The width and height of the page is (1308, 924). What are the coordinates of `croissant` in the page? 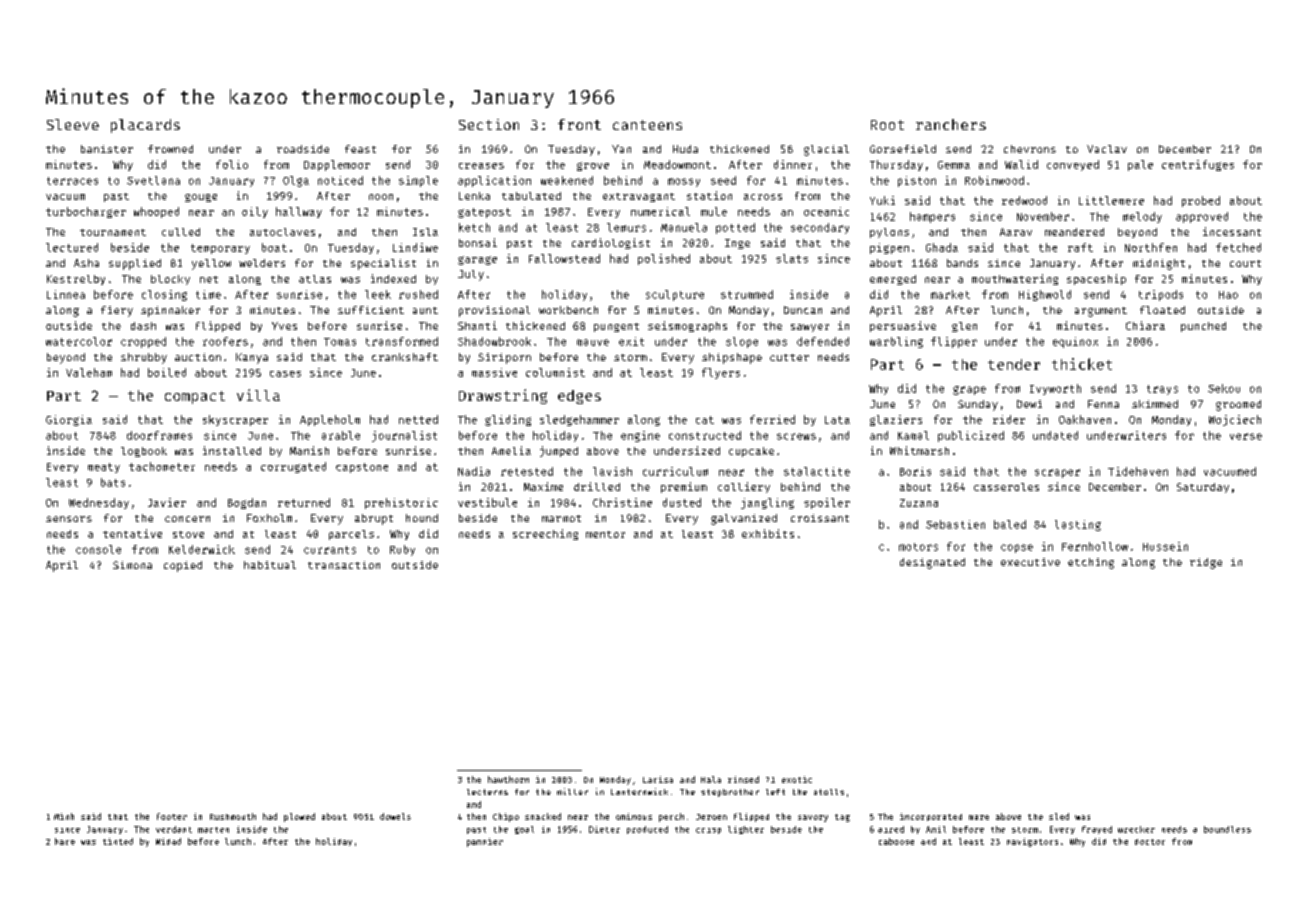 It's located at (820, 518).
